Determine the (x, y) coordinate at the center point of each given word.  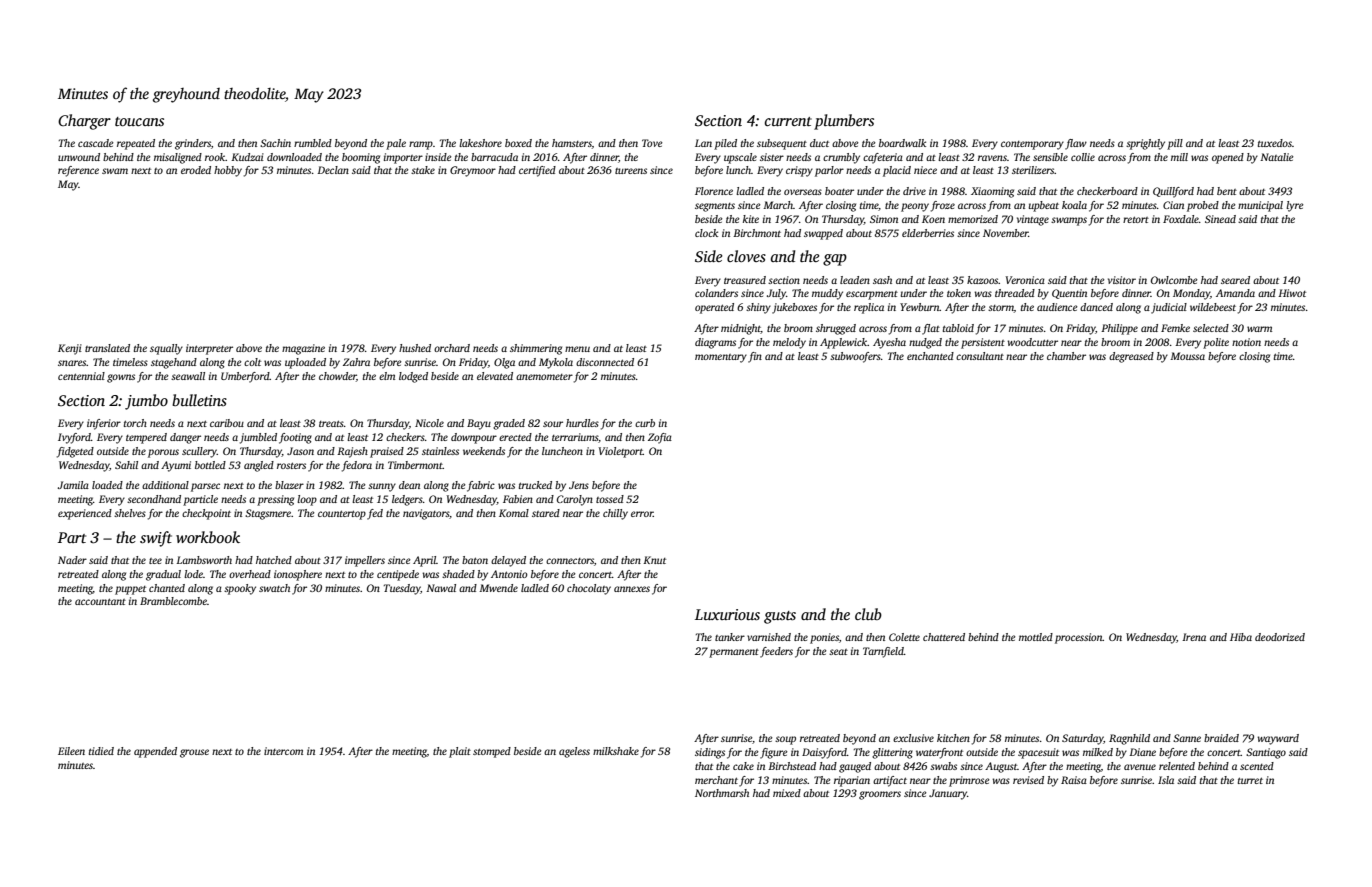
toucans (139, 121)
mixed (787, 793)
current (788, 121)
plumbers (844, 122)
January (948, 794)
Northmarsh (722, 793)
